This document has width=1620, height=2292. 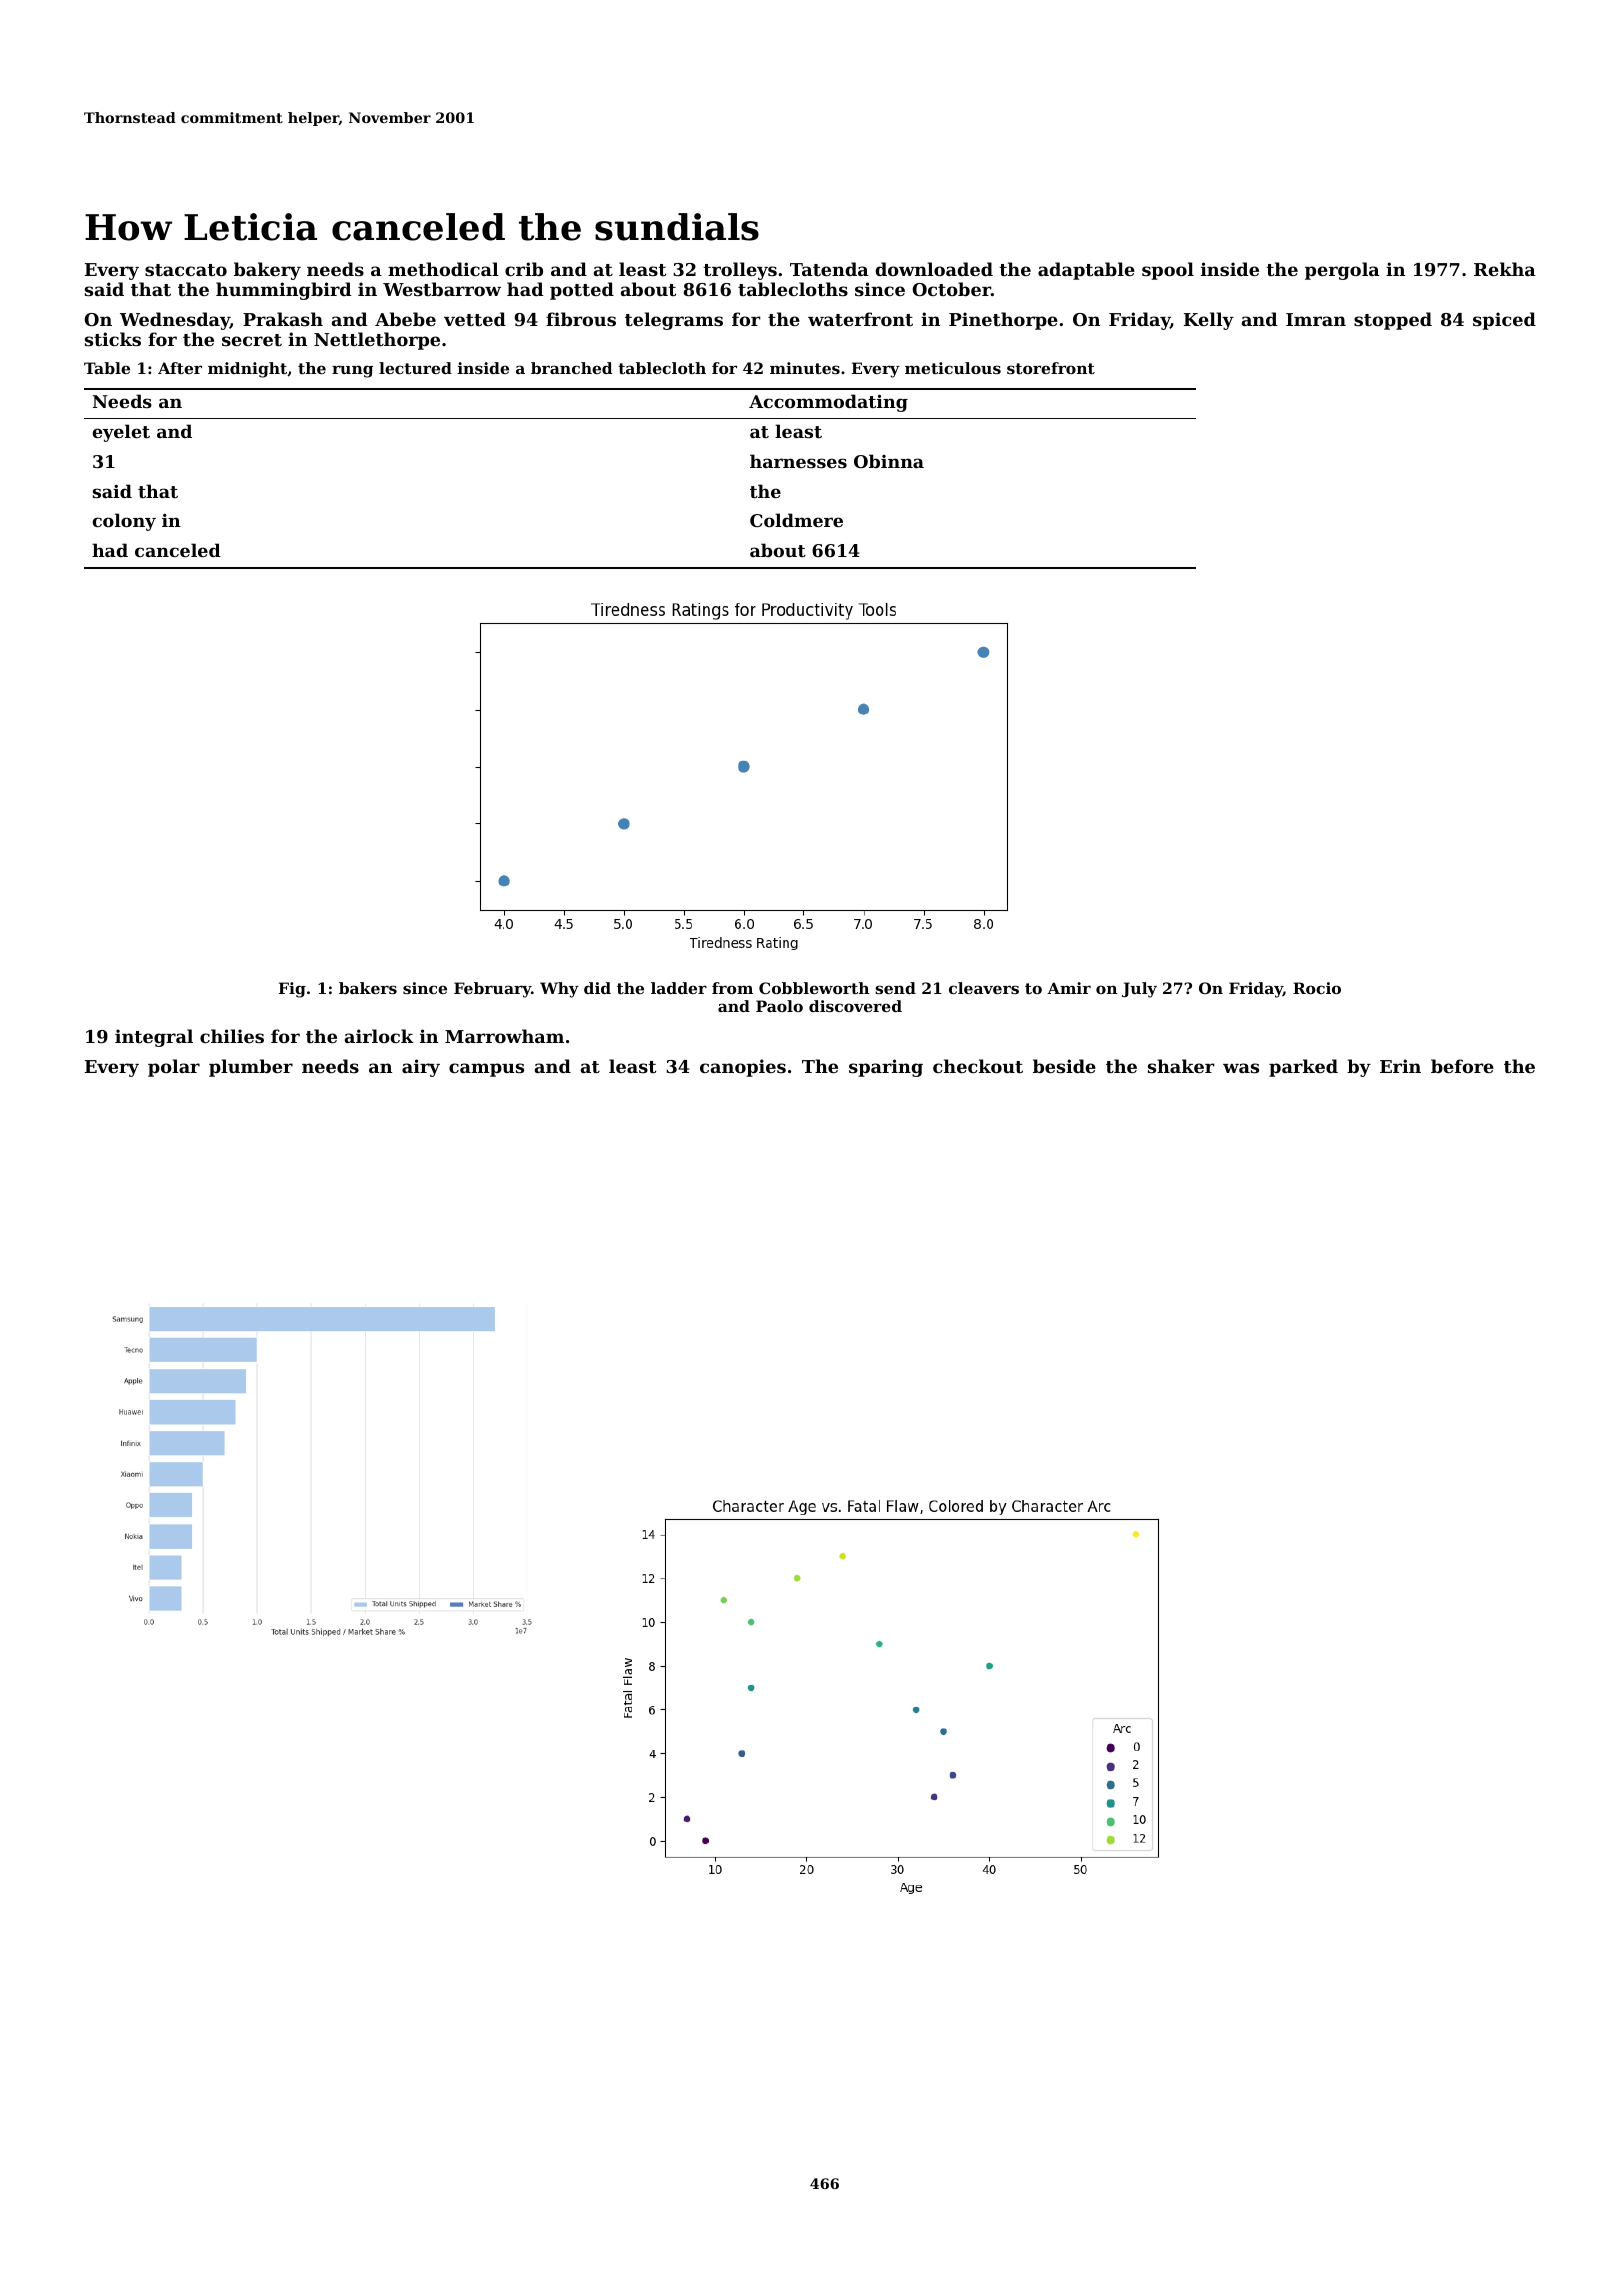 What do you see at coordinates (1393, 321) in the document?
I see `stopped` at bounding box center [1393, 321].
